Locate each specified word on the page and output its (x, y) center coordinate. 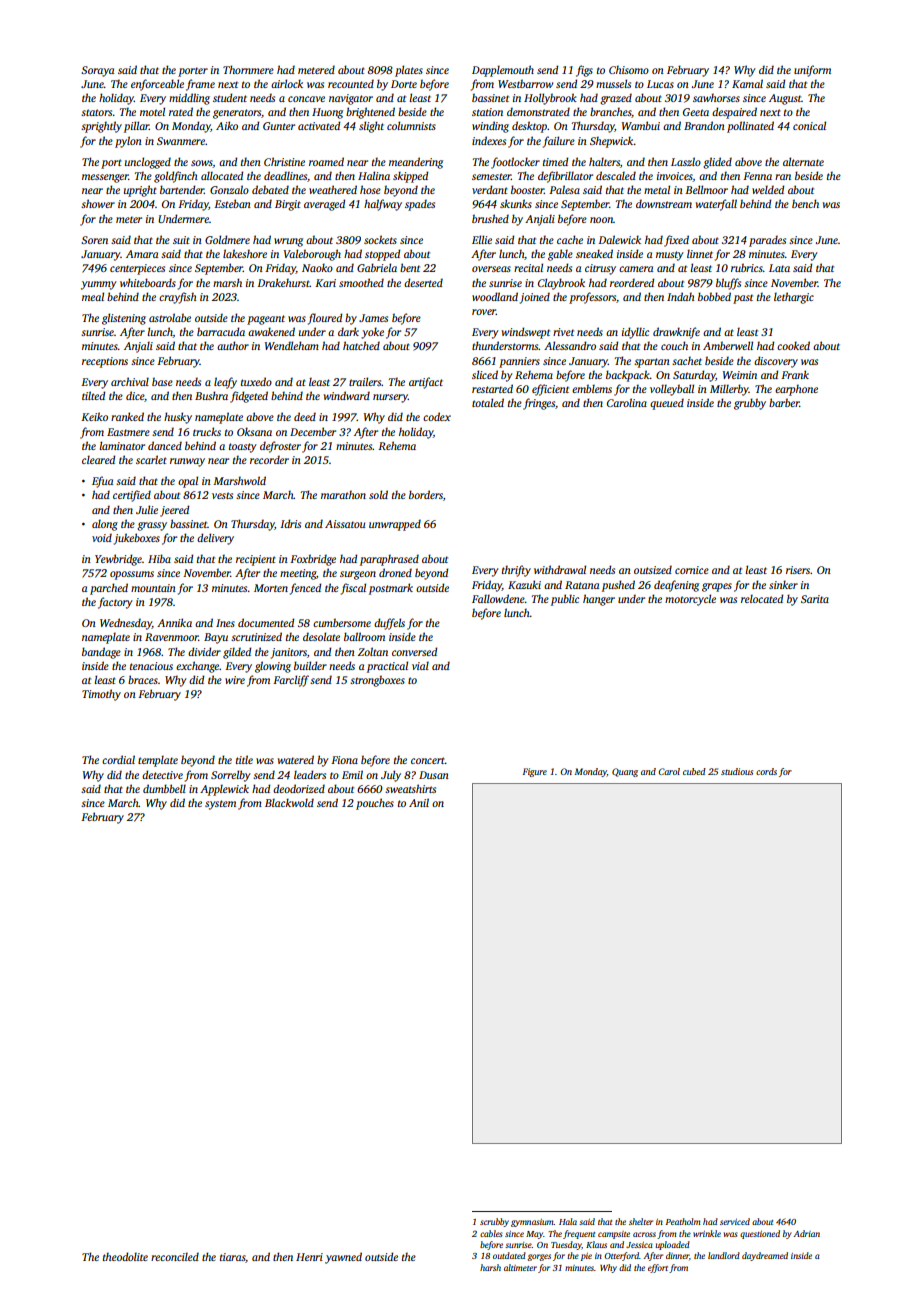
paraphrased (389, 560)
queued (667, 404)
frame (200, 85)
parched (109, 589)
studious (737, 771)
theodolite (125, 1256)
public (565, 600)
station (487, 112)
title (244, 759)
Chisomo (629, 69)
